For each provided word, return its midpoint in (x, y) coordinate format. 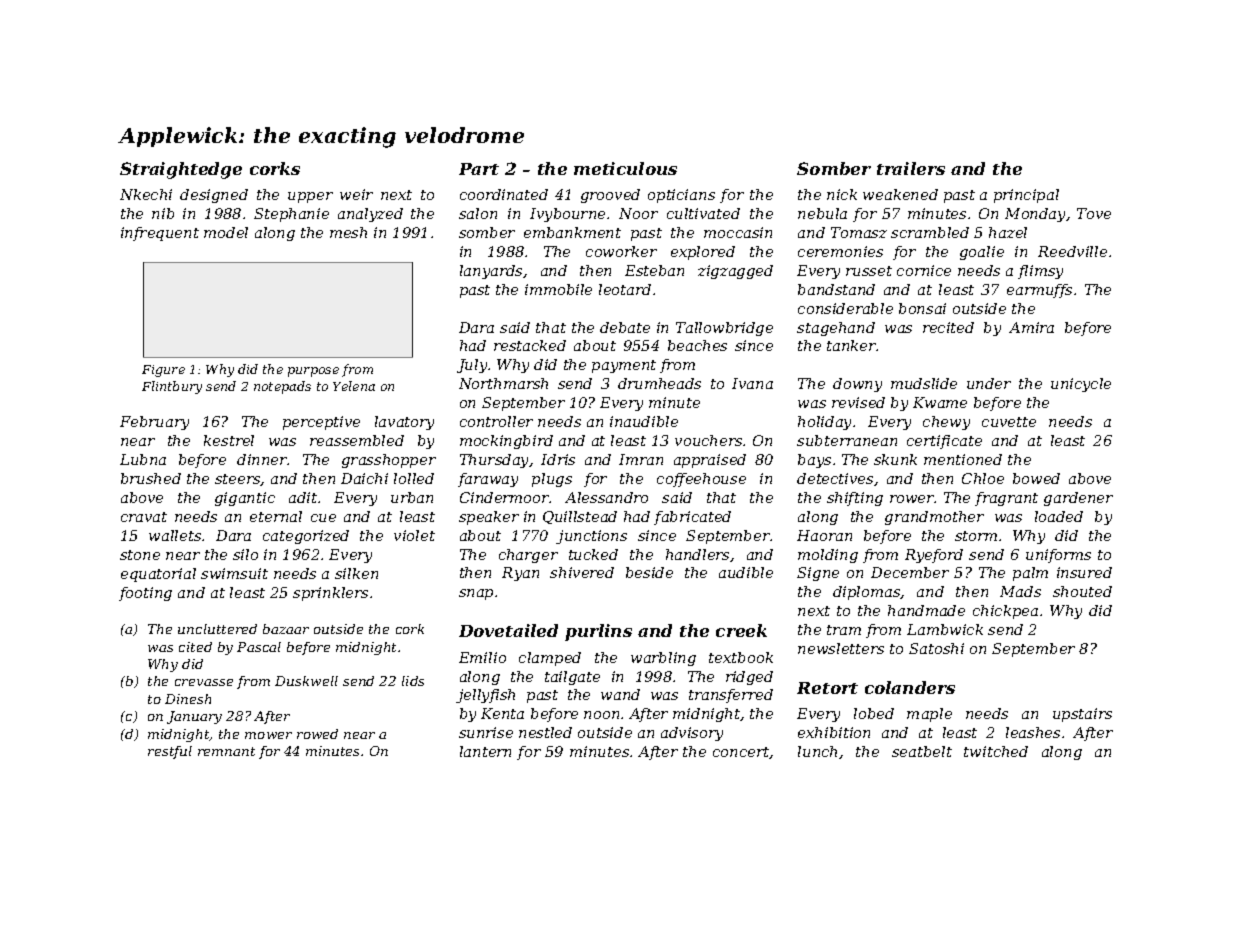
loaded (1059, 516)
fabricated (692, 518)
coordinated (504, 194)
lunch (817, 751)
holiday (824, 423)
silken (356, 573)
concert (741, 752)
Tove (1094, 213)
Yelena (354, 386)
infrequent (160, 234)
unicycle (1081, 385)
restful (170, 752)
